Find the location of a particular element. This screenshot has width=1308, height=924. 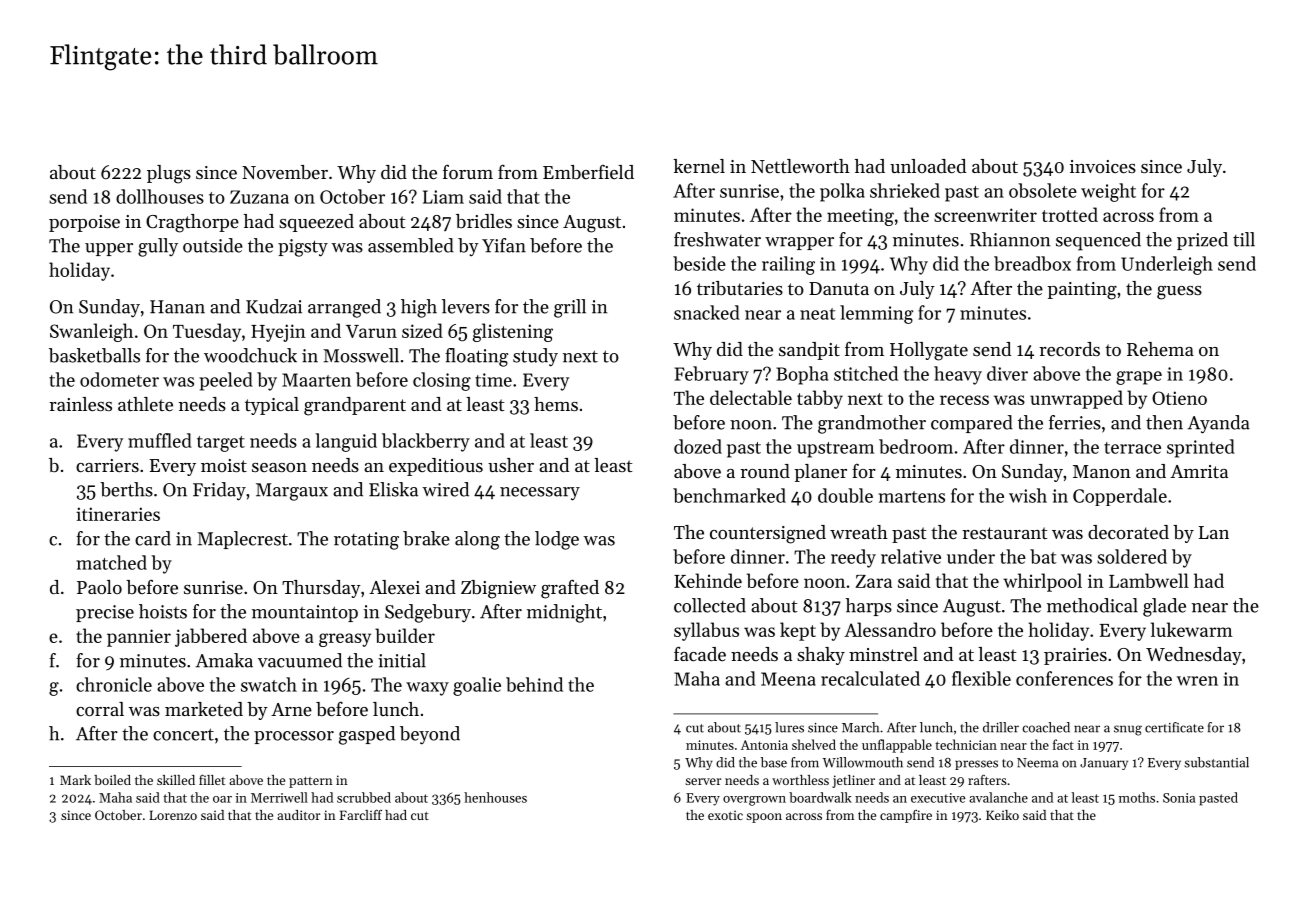

auditor is located at coordinates (298, 815).
